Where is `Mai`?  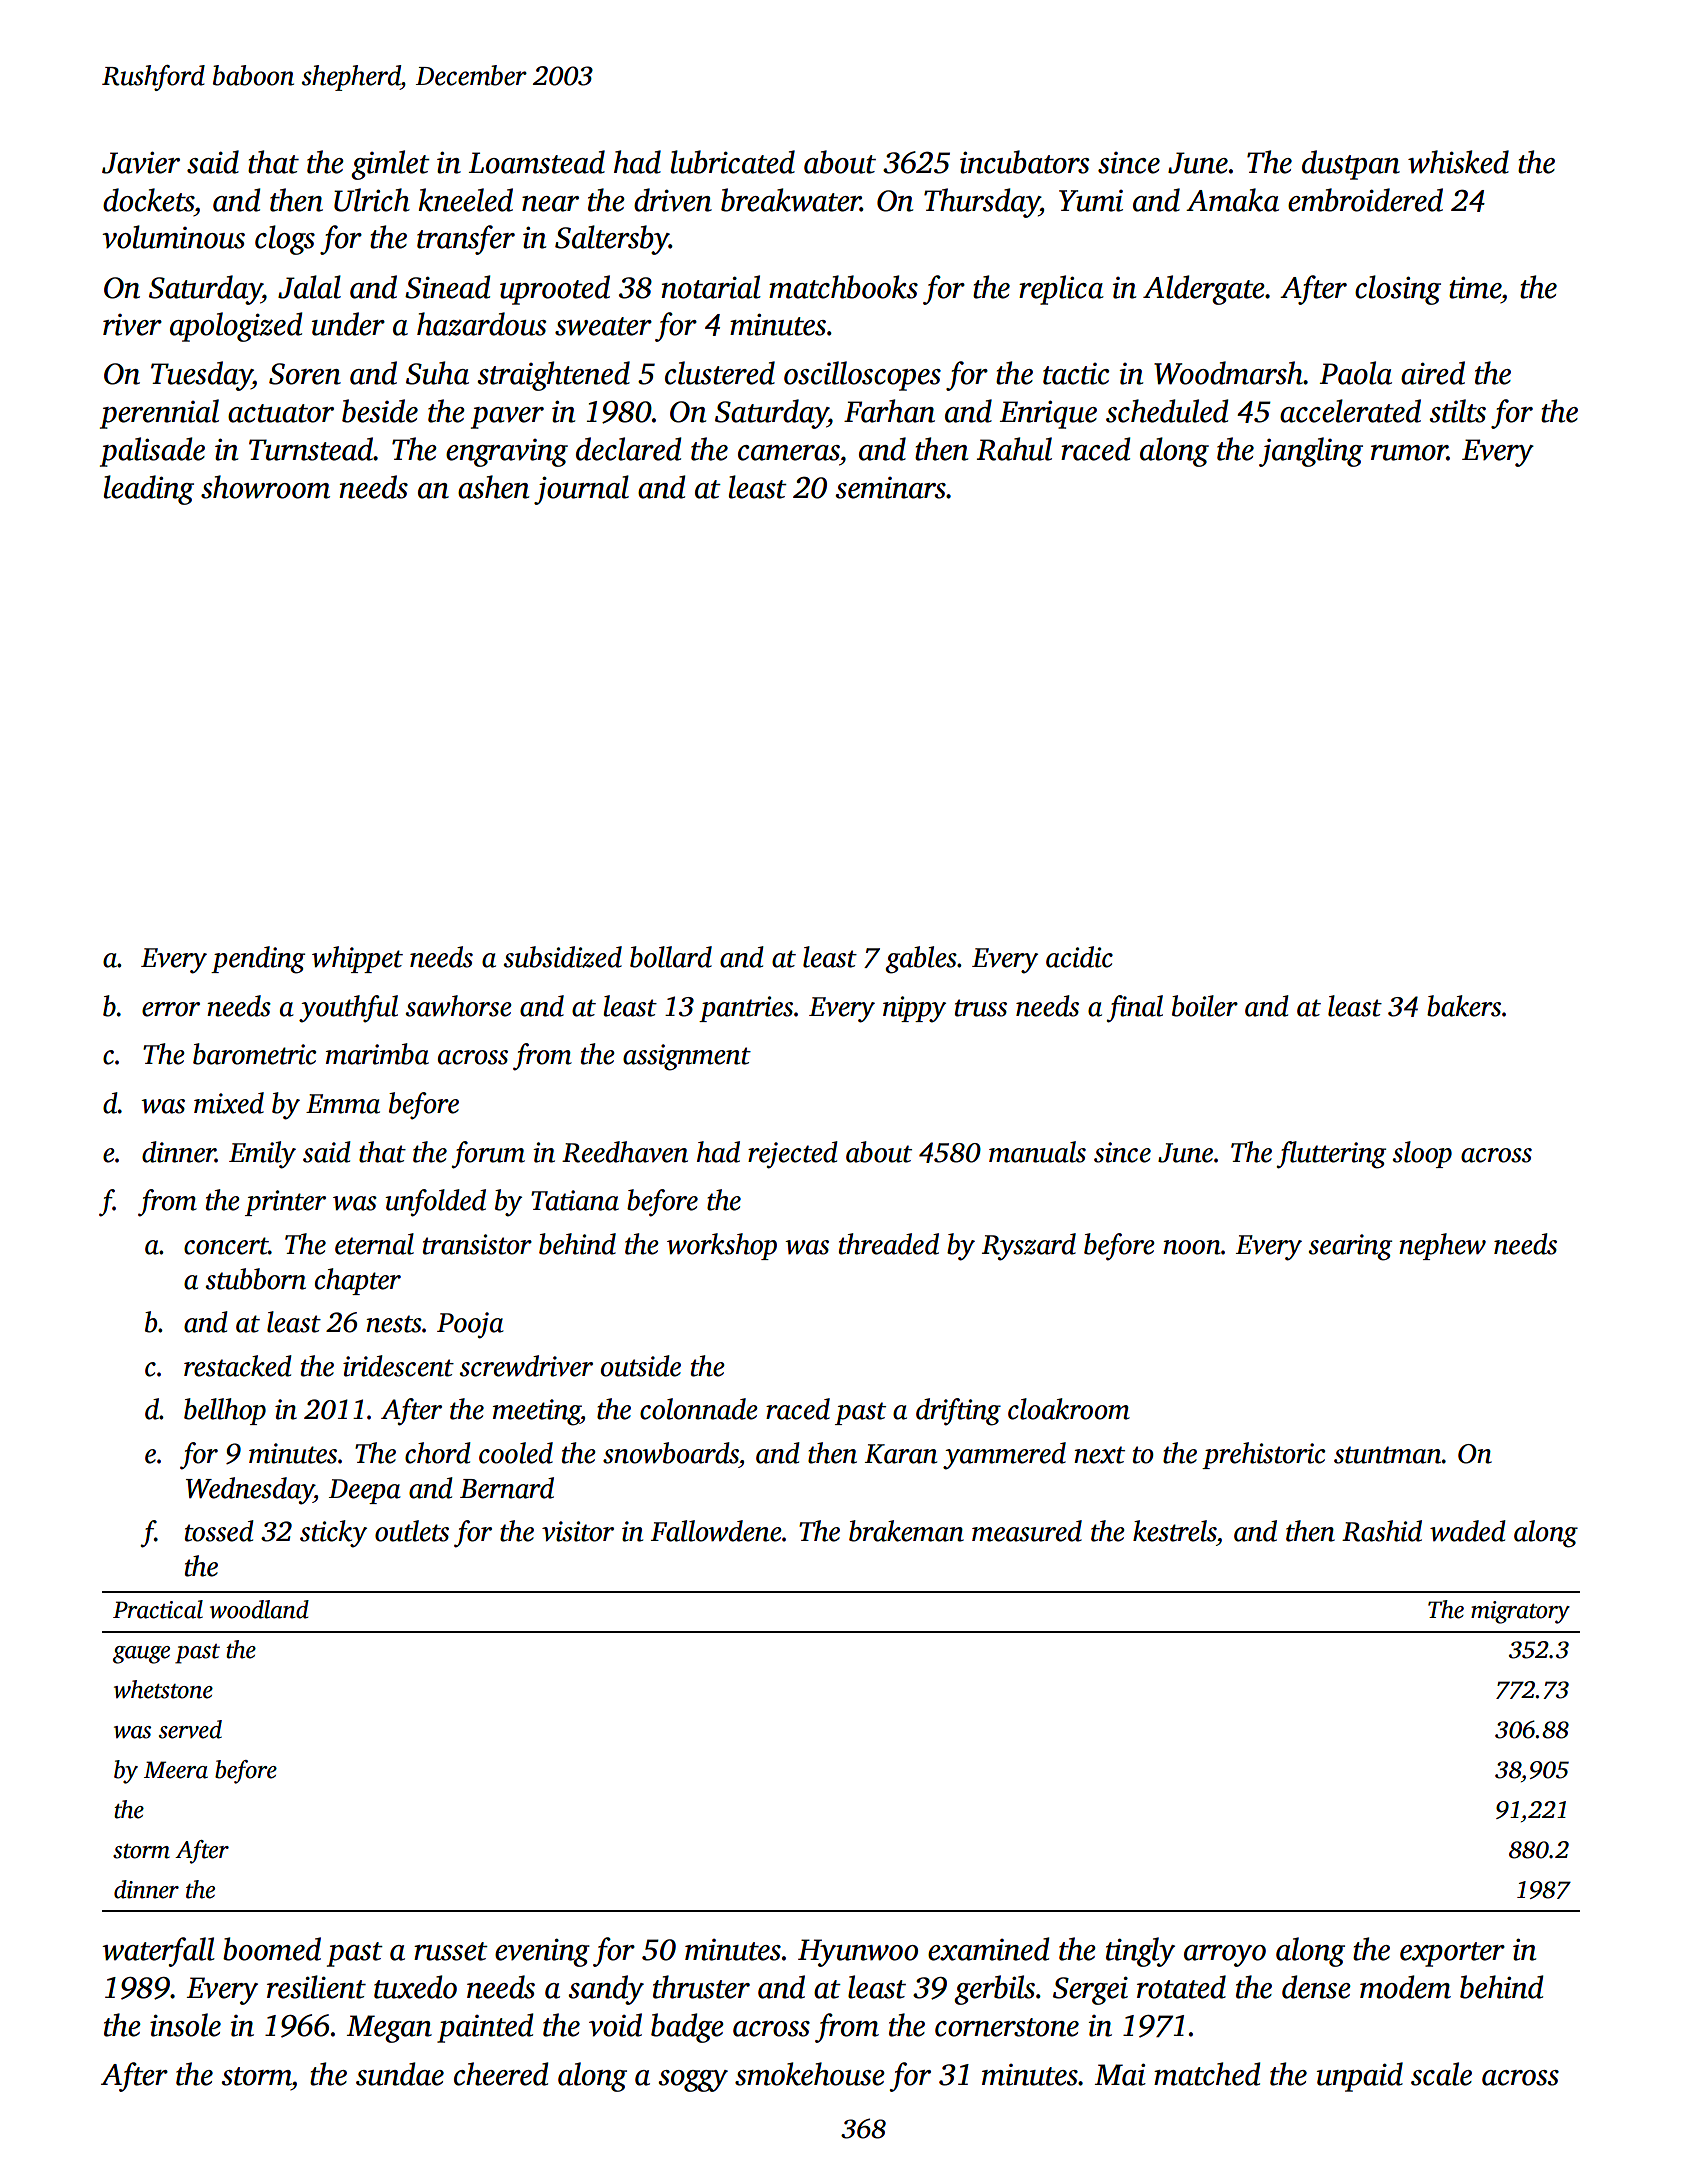 Mai is located at coordinates (1120, 2075).
